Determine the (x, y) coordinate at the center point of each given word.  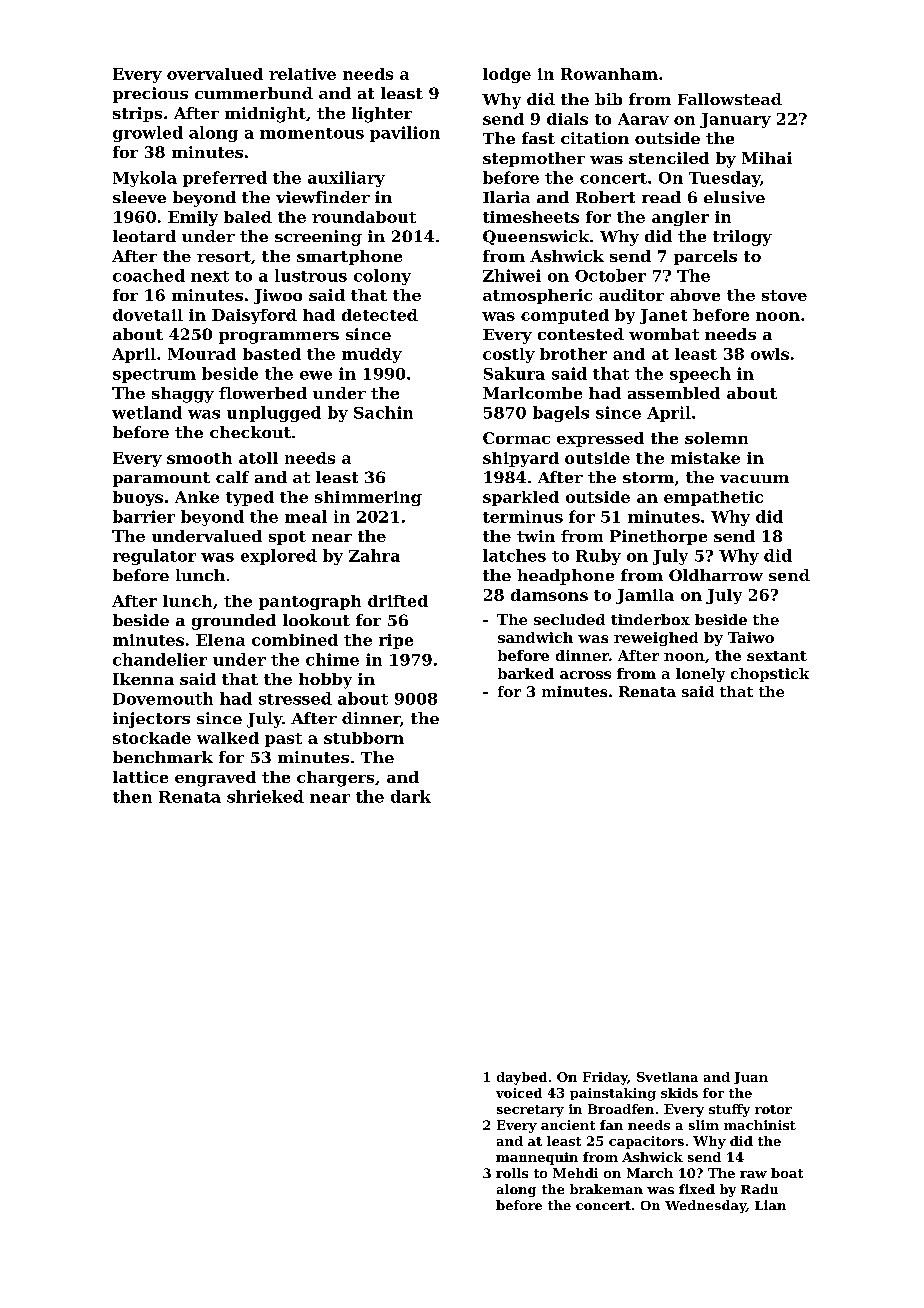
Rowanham (609, 74)
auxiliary (346, 179)
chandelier (160, 659)
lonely (700, 675)
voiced (519, 1093)
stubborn (364, 738)
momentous (312, 133)
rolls (512, 1173)
